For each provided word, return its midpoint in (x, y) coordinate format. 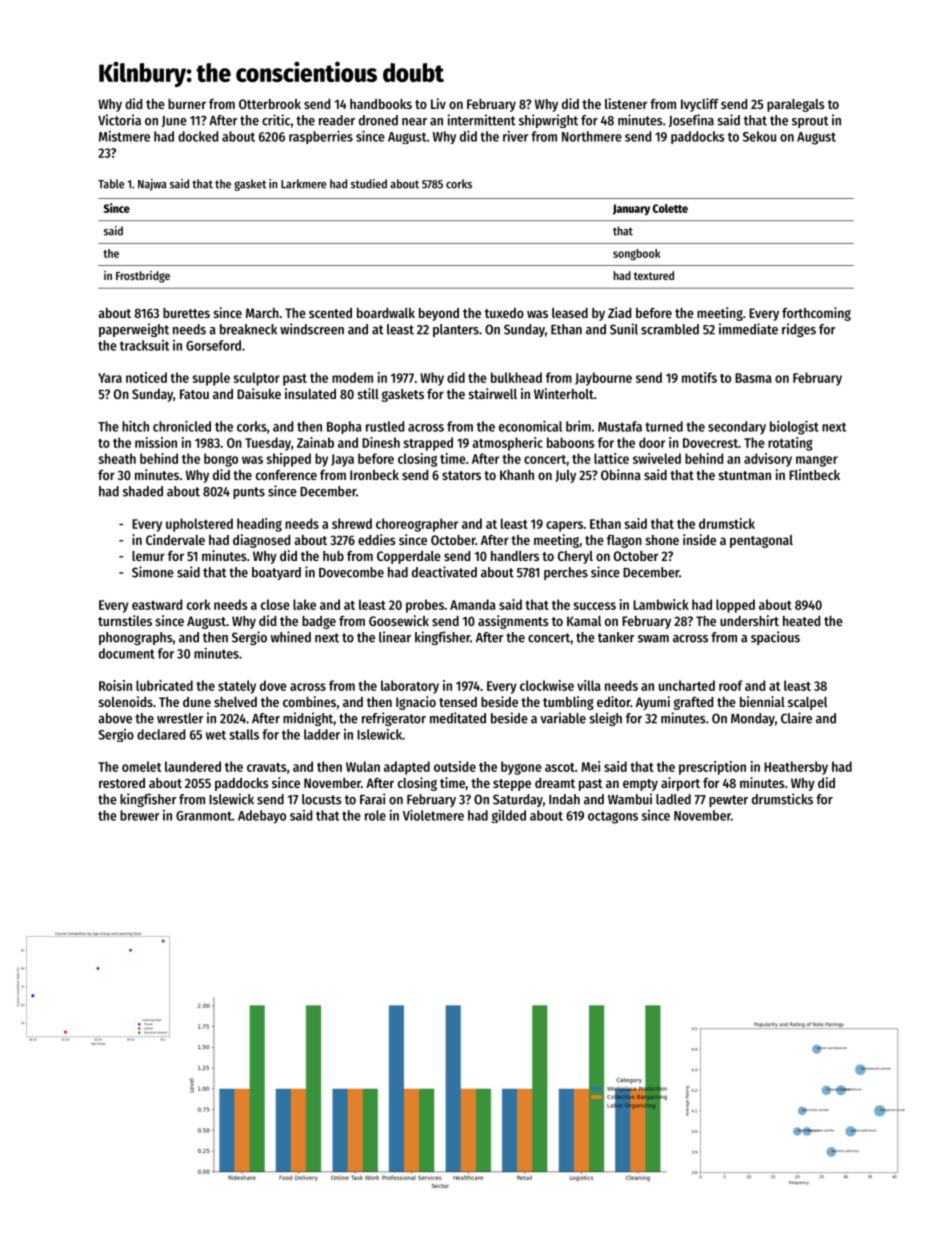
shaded (143, 491)
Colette (670, 208)
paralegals (796, 105)
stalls (244, 734)
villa (589, 685)
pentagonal (761, 541)
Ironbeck (374, 475)
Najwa (152, 185)
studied (369, 184)
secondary (737, 427)
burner (187, 104)
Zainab (315, 442)
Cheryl (575, 557)
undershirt (749, 620)
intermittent (481, 120)
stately (237, 687)
